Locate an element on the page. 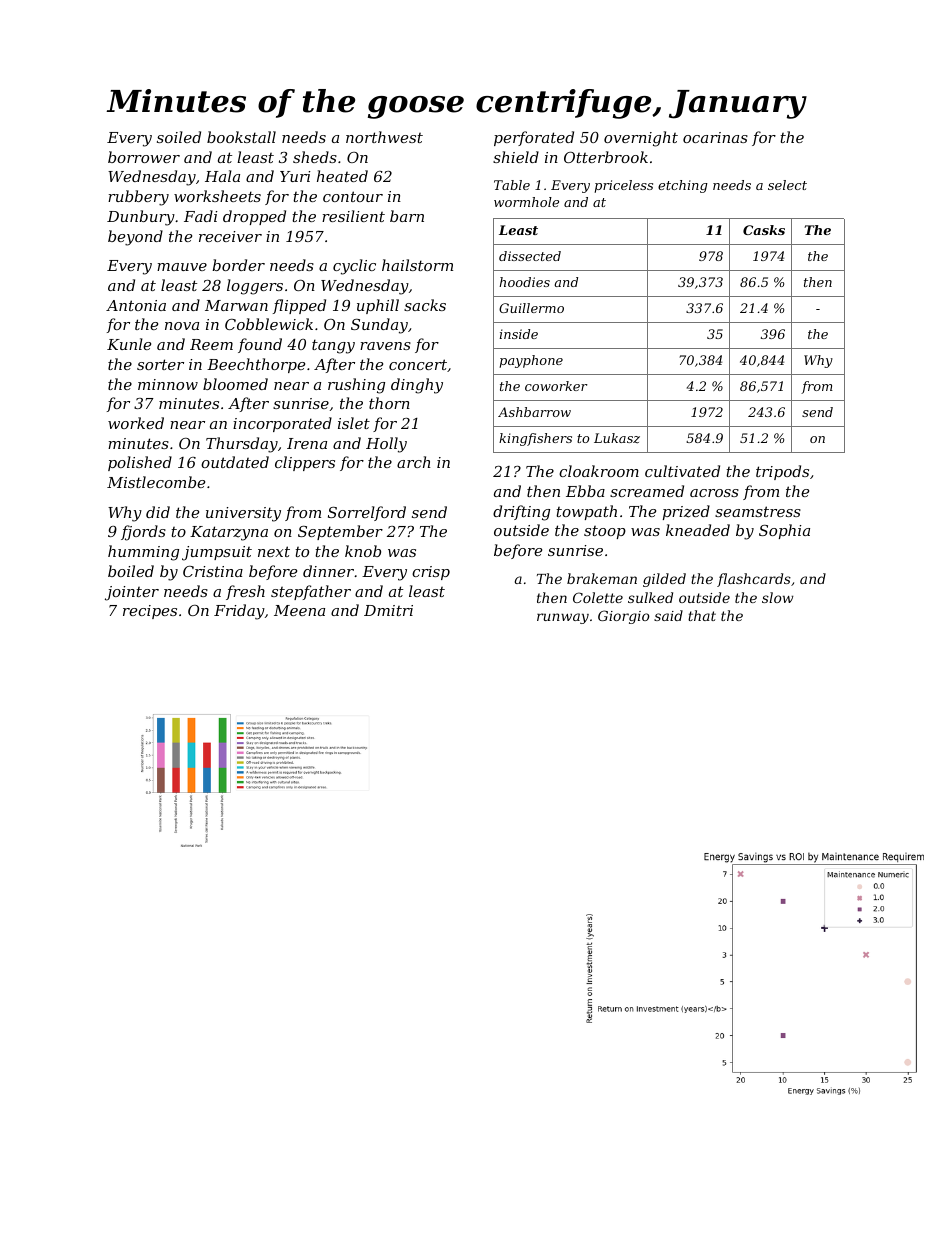 Image resolution: width=952 pixels, height=1233 pixels. tripods is located at coordinates (782, 472).
